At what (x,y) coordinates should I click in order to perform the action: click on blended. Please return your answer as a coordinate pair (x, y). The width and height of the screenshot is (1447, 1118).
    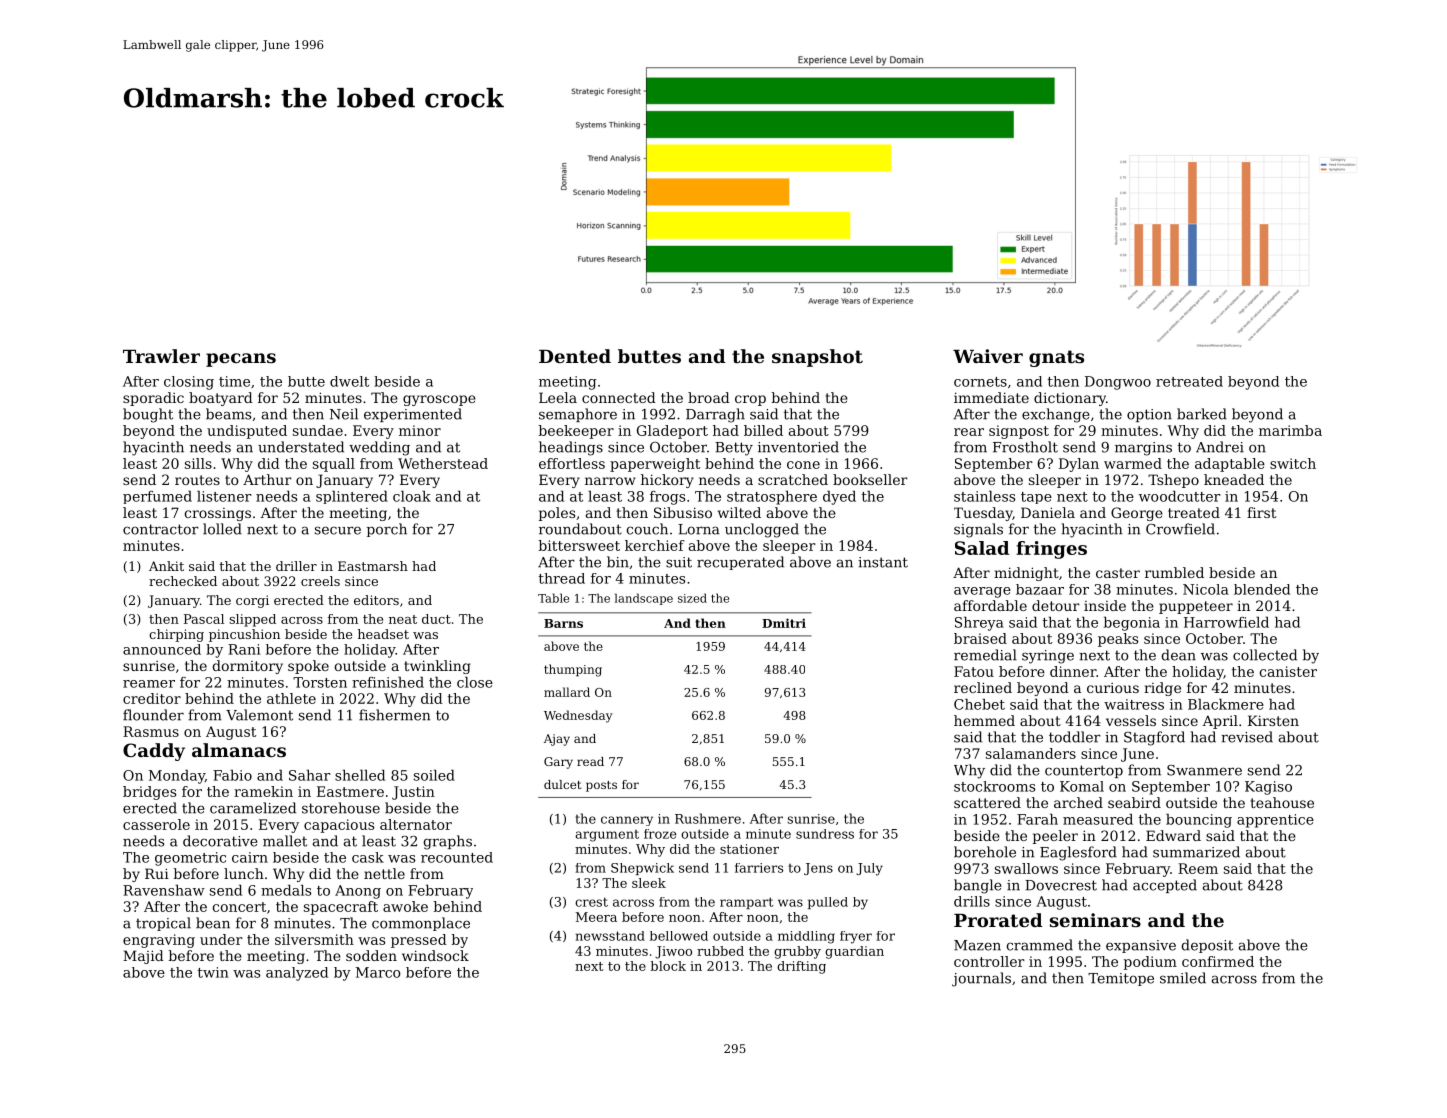
    Looking at the image, I should click on (1262, 589).
